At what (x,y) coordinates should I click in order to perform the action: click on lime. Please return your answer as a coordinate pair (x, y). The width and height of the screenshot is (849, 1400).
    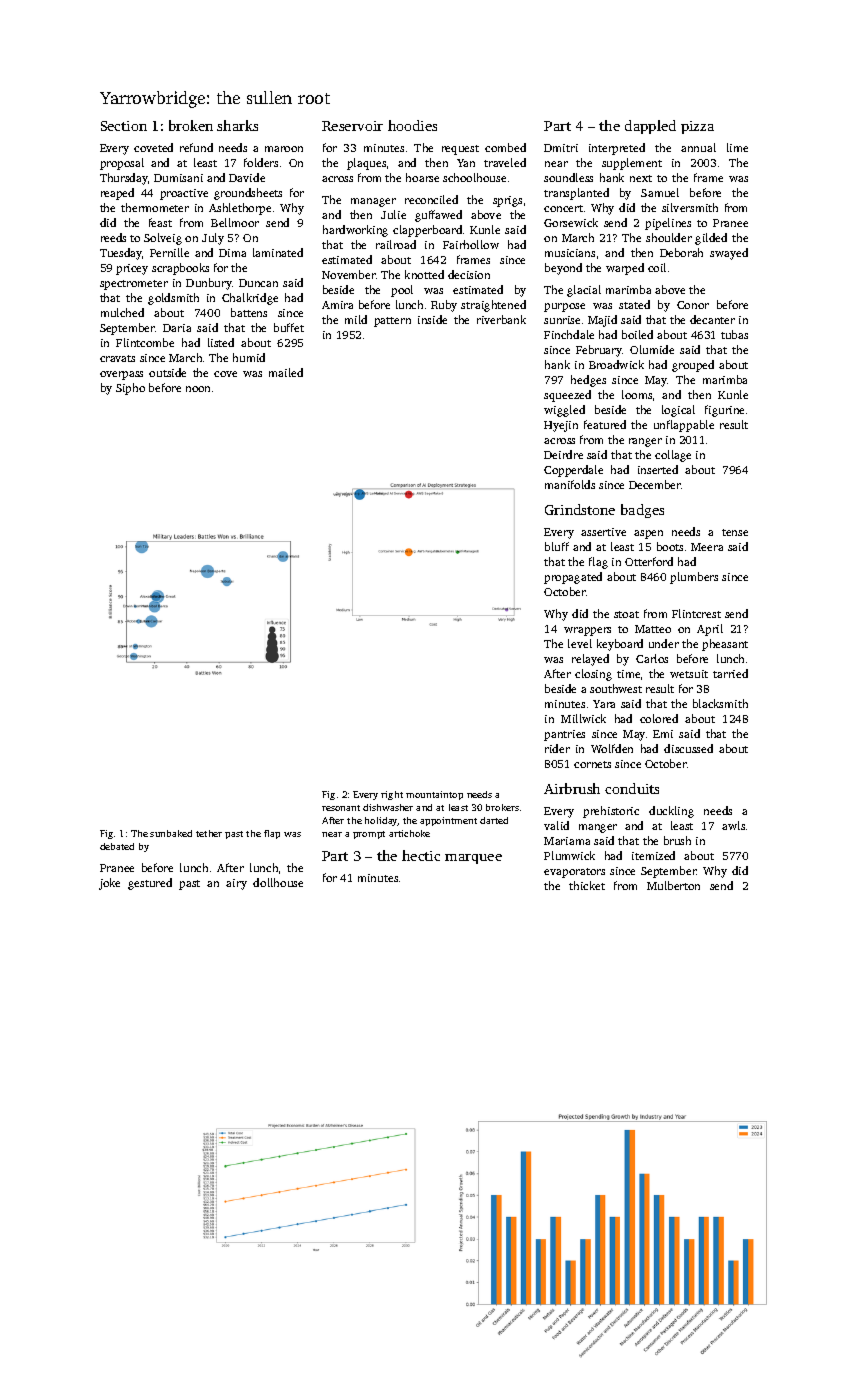
    Looking at the image, I should click on (737, 147).
